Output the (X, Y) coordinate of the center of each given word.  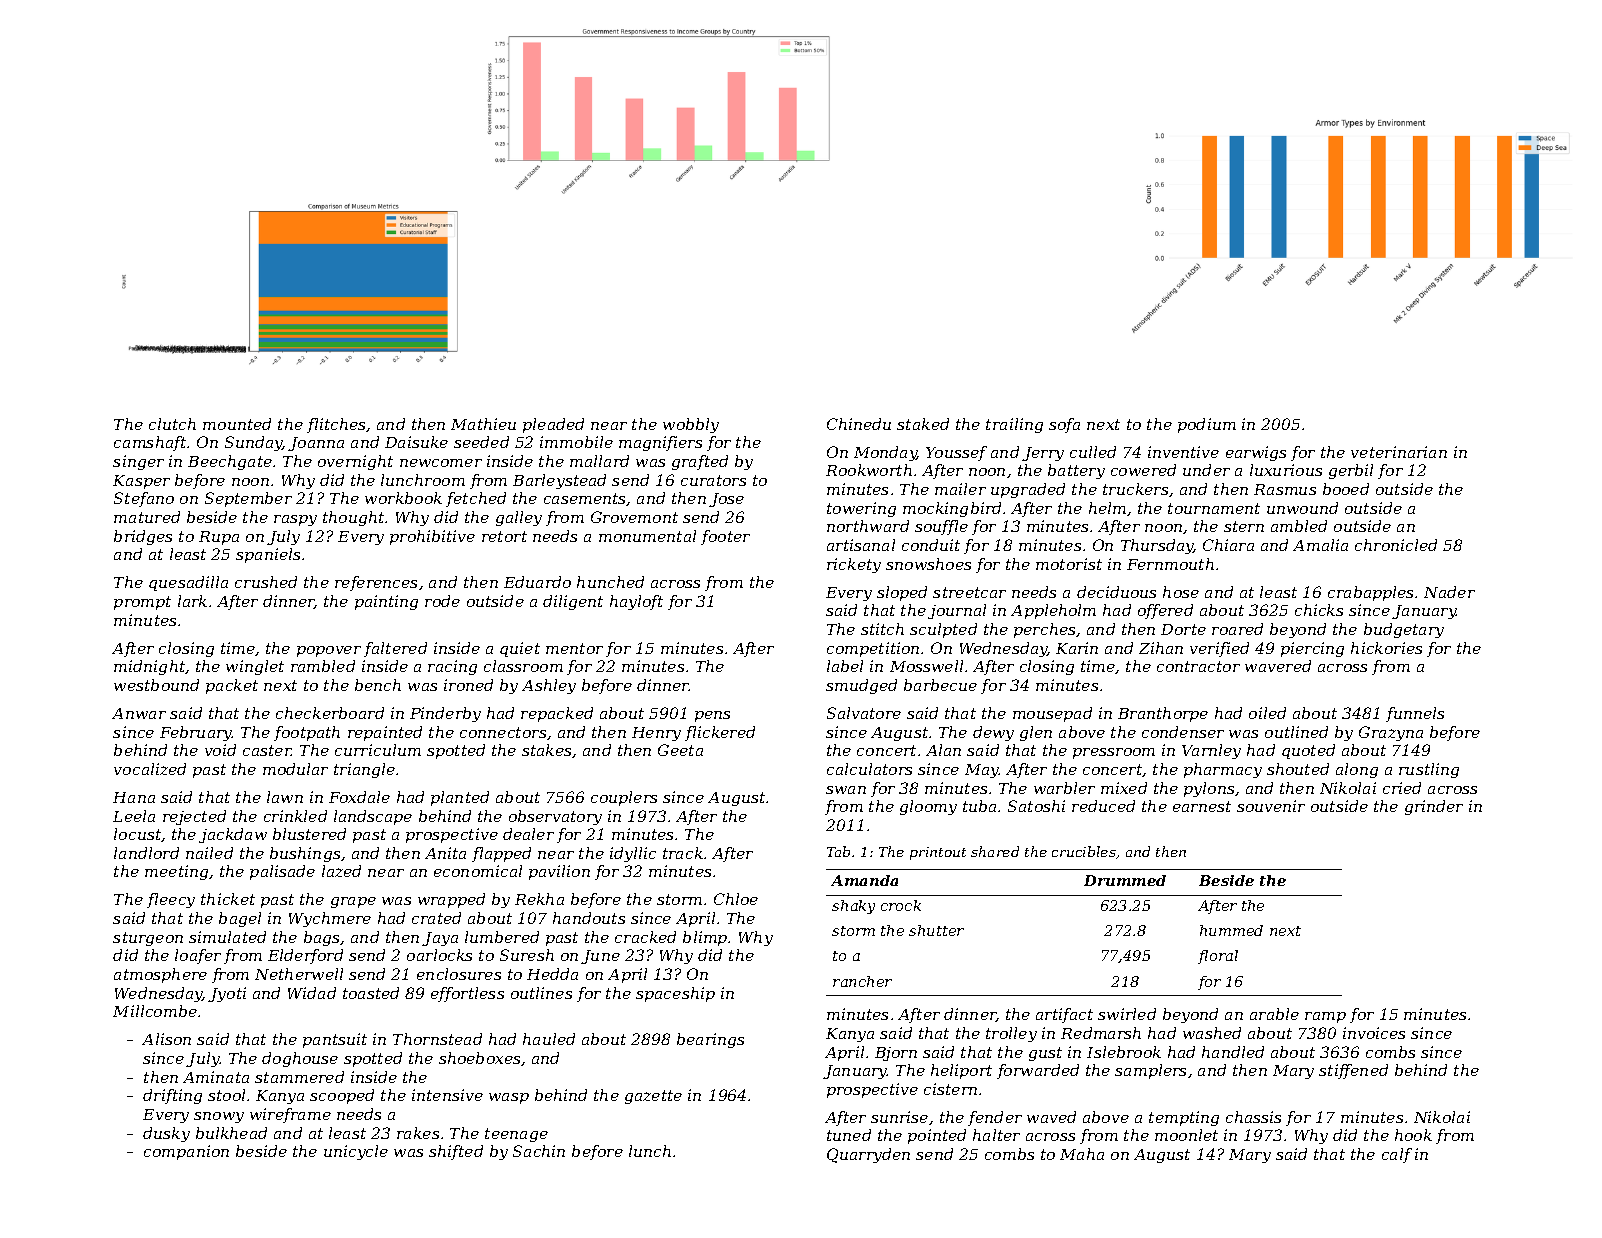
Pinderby (445, 714)
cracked (645, 937)
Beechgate (230, 462)
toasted (371, 993)
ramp (1325, 1017)
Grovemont (634, 517)
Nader (1449, 592)
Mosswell (926, 666)
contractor (1198, 666)
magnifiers (660, 443)
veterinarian (1399, 452)
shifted (456, 1152)
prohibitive (432, 537)
